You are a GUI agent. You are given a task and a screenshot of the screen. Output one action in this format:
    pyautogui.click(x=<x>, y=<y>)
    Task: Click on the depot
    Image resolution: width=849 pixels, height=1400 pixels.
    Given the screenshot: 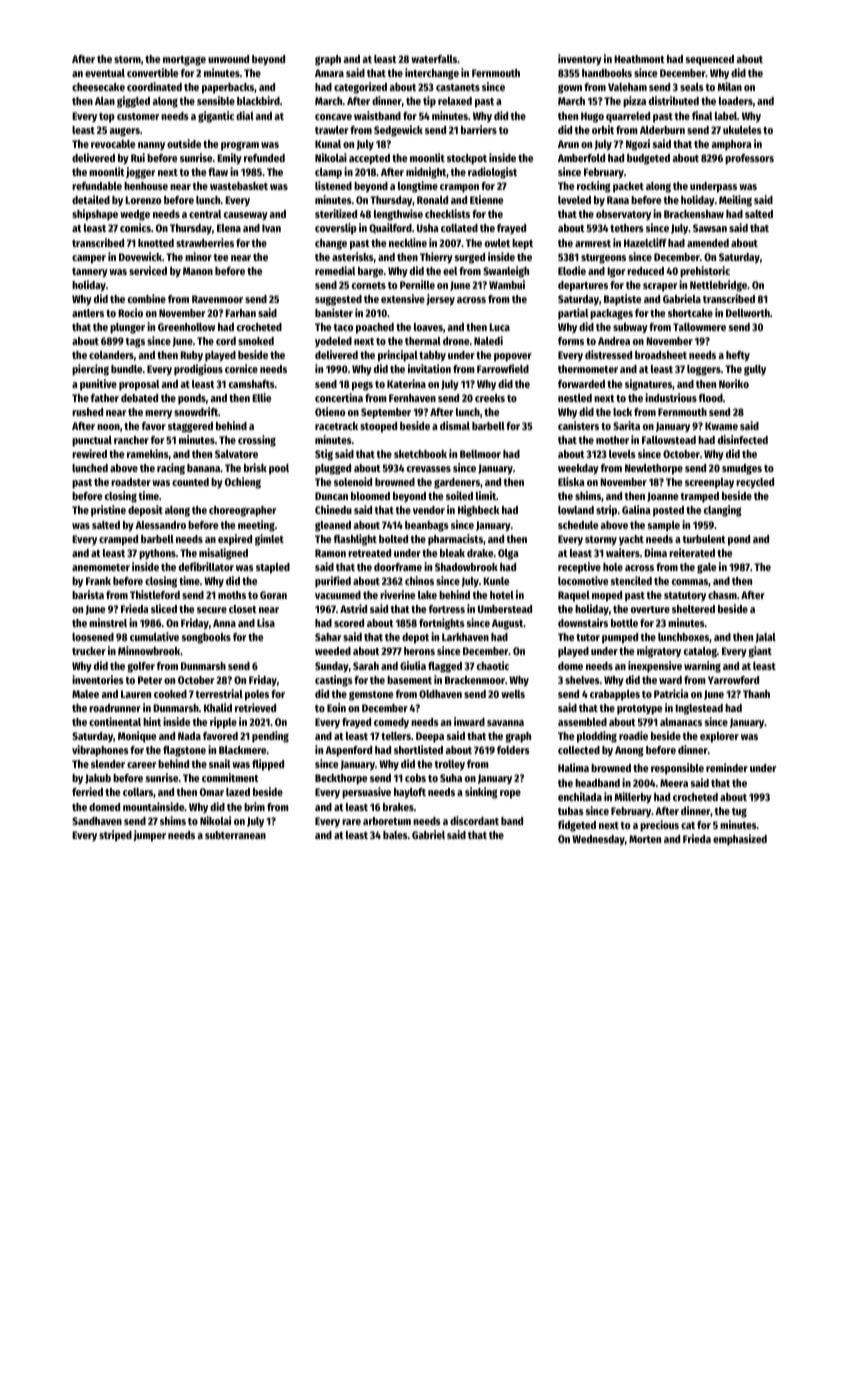 What is the action you would take?
    pyautogui.click(x=415, y=638)
